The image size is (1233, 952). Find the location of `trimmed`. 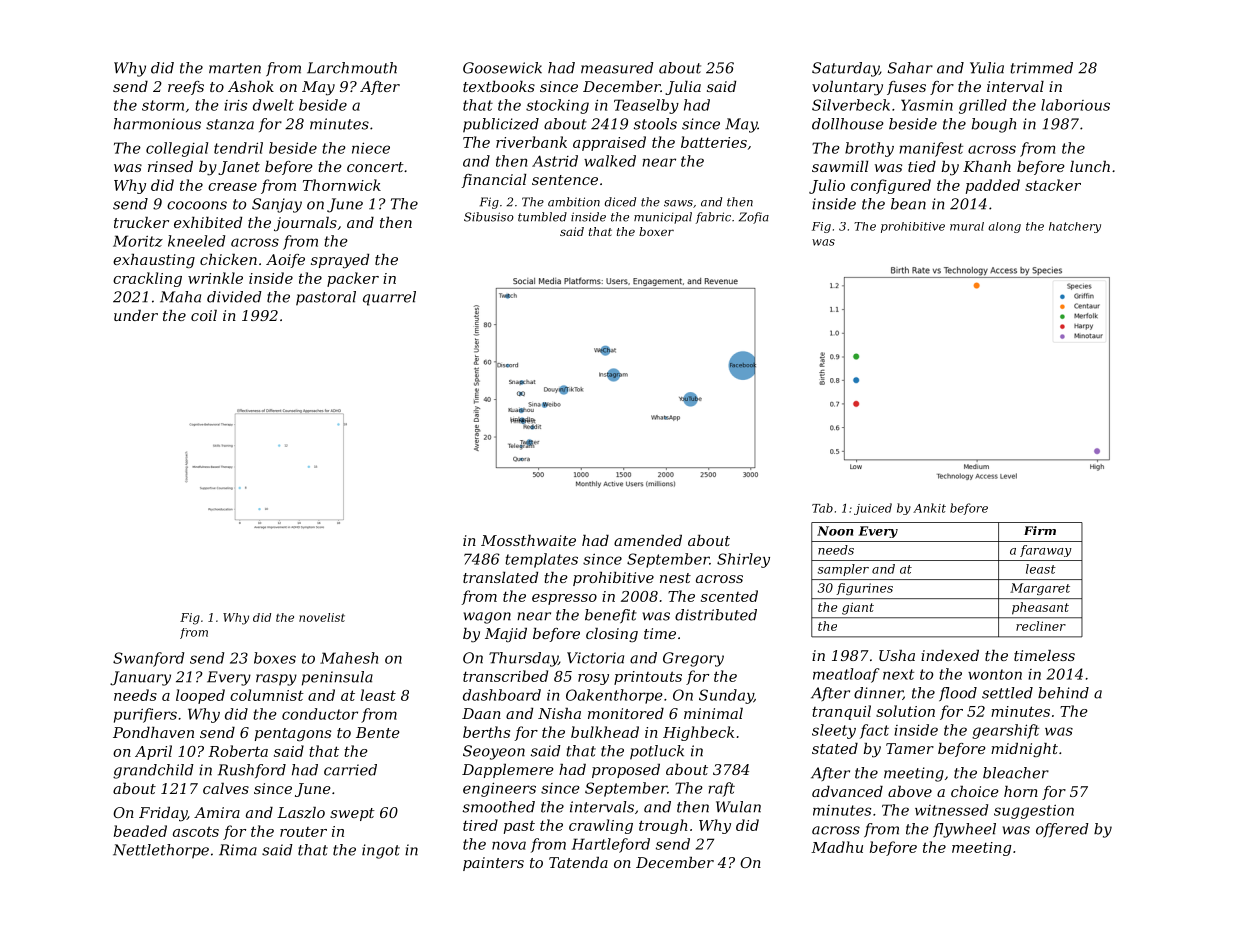

trimmed is located at coordinates (1042, 68).
